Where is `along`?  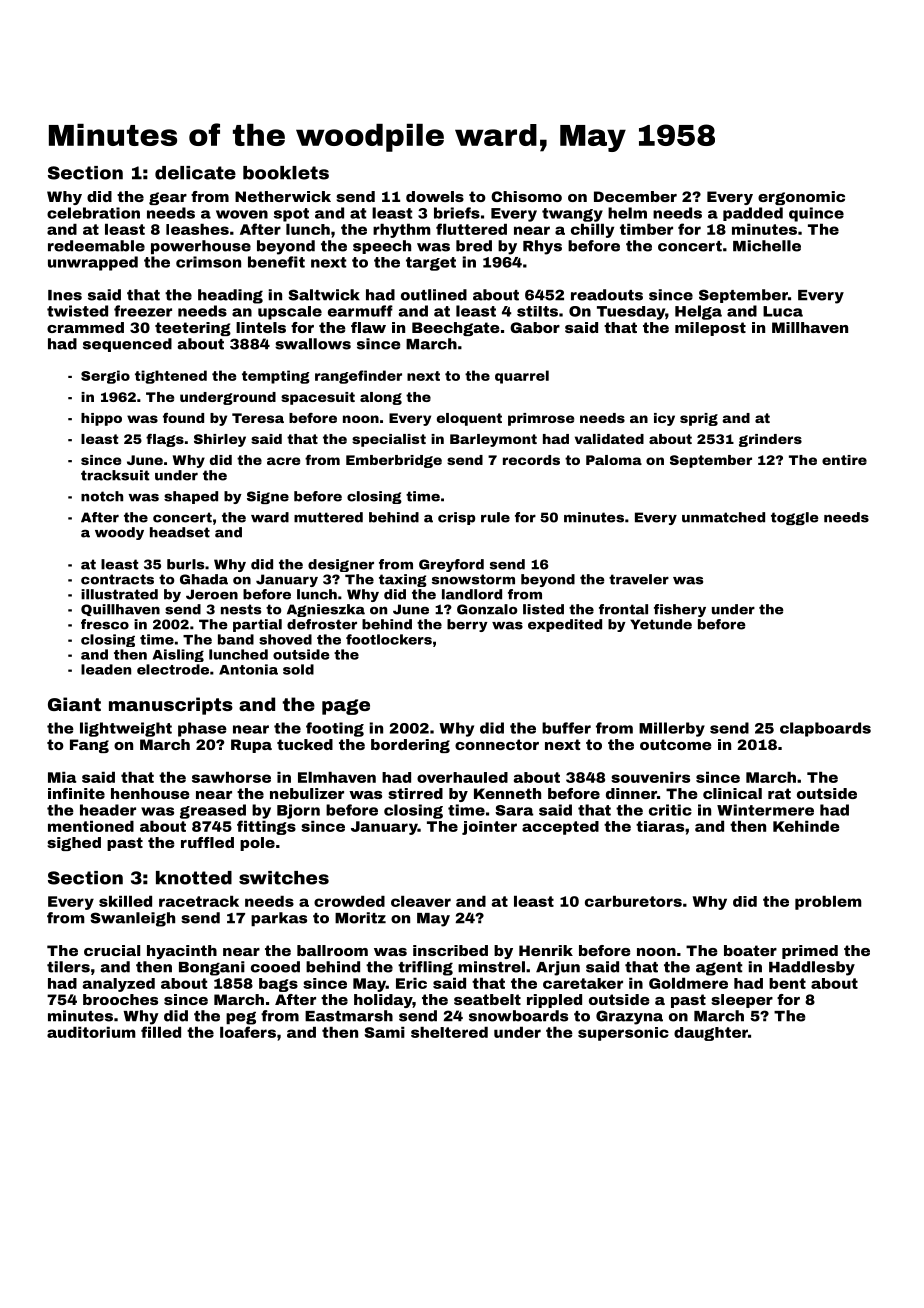
along is located at coordinates (381, 398).
